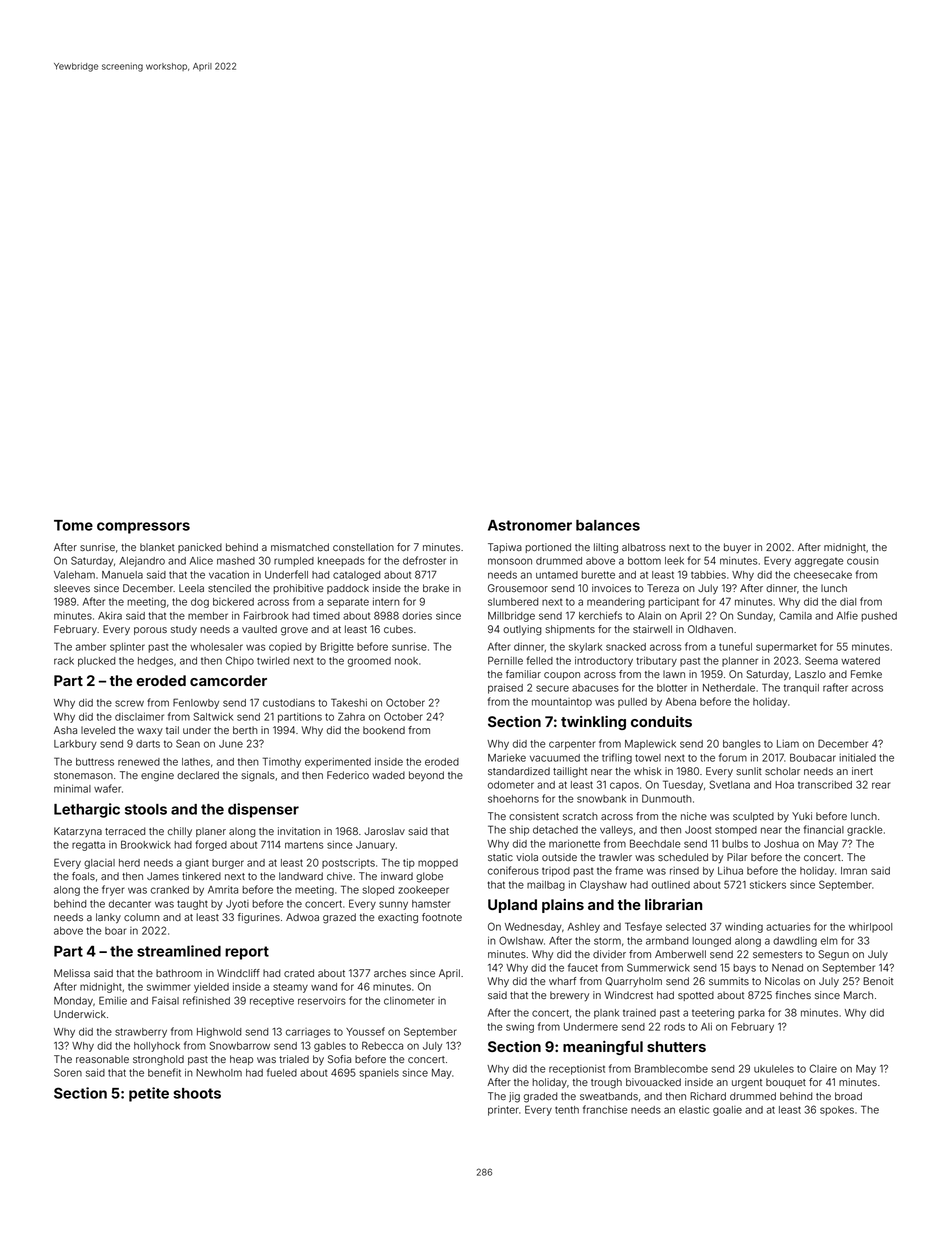 Image resolution: width=952 pixels, height=1233 pixels. What do you see at coordinates (115, 931) in the image?
I see `boar` at bounding box center [115, 931].
